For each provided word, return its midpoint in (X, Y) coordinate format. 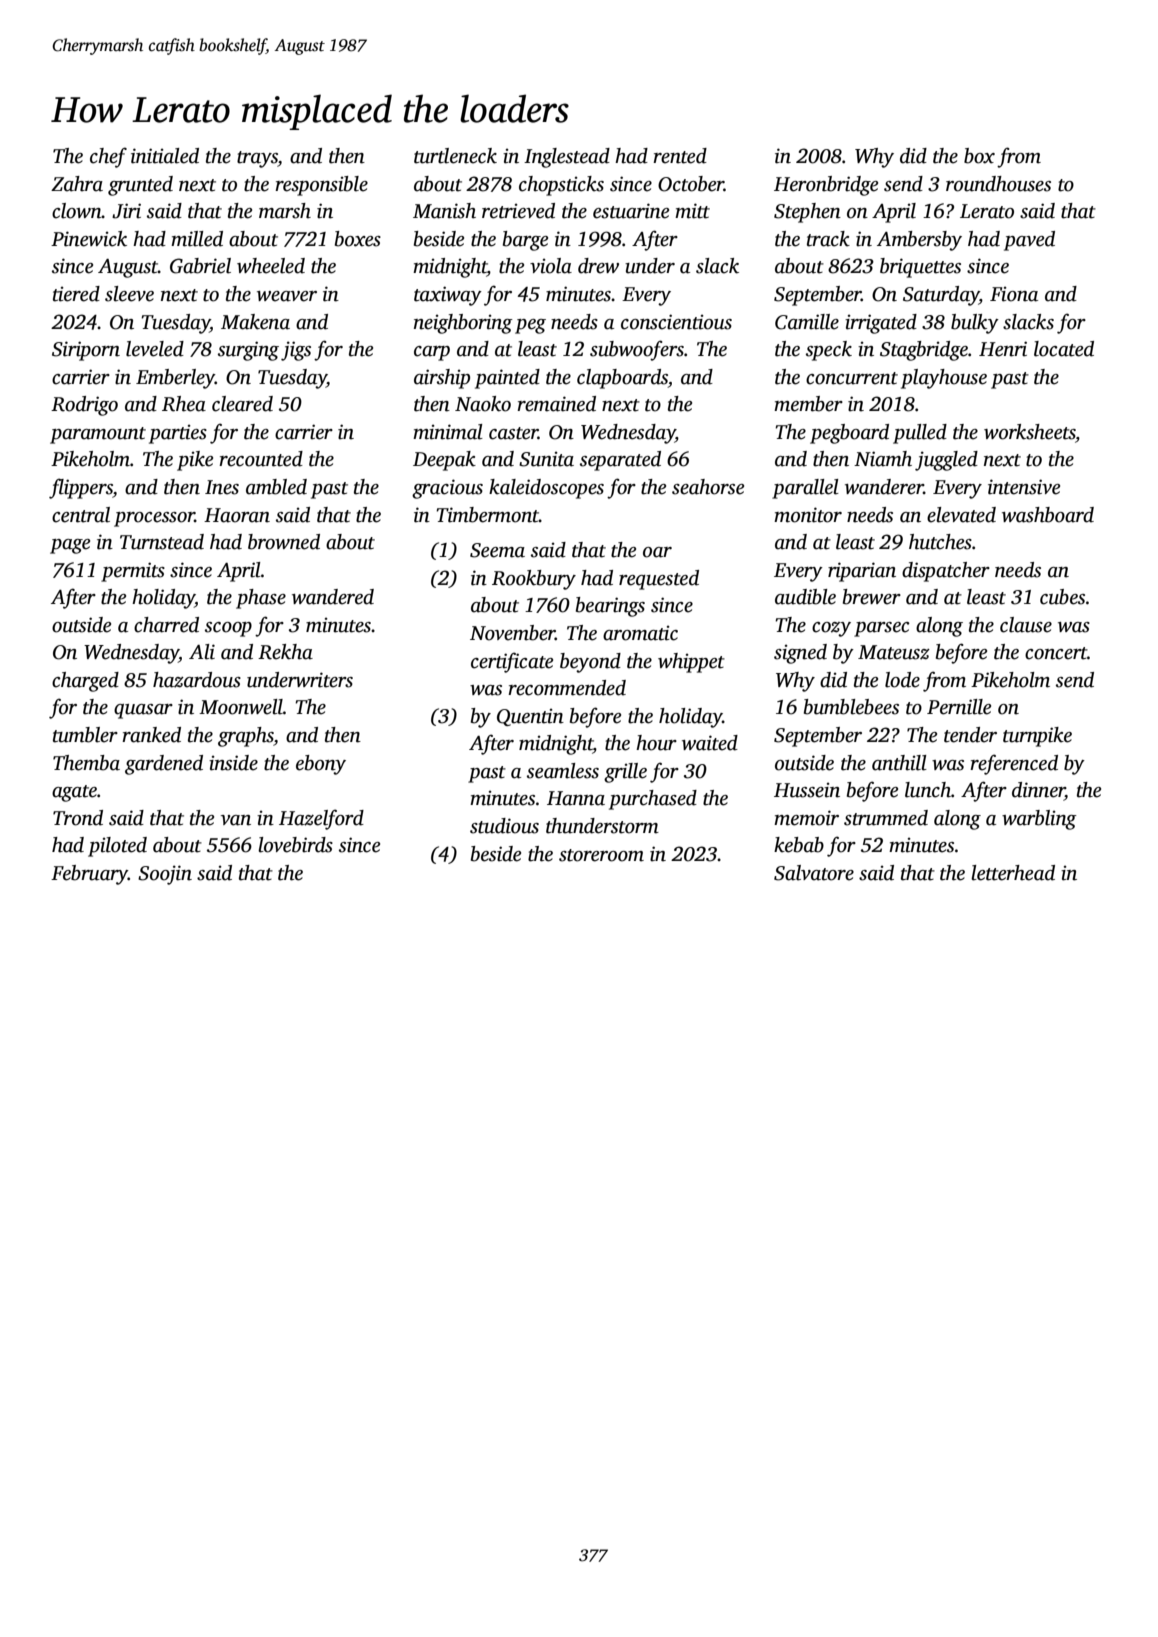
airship (442, 379)
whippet (691, 663)
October (691, 184)
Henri (1003, 349)
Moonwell (241, 707)
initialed (165, 156)
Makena (255, 322)
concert (1056, 653)
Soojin (165, 875)
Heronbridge (826, 186)
